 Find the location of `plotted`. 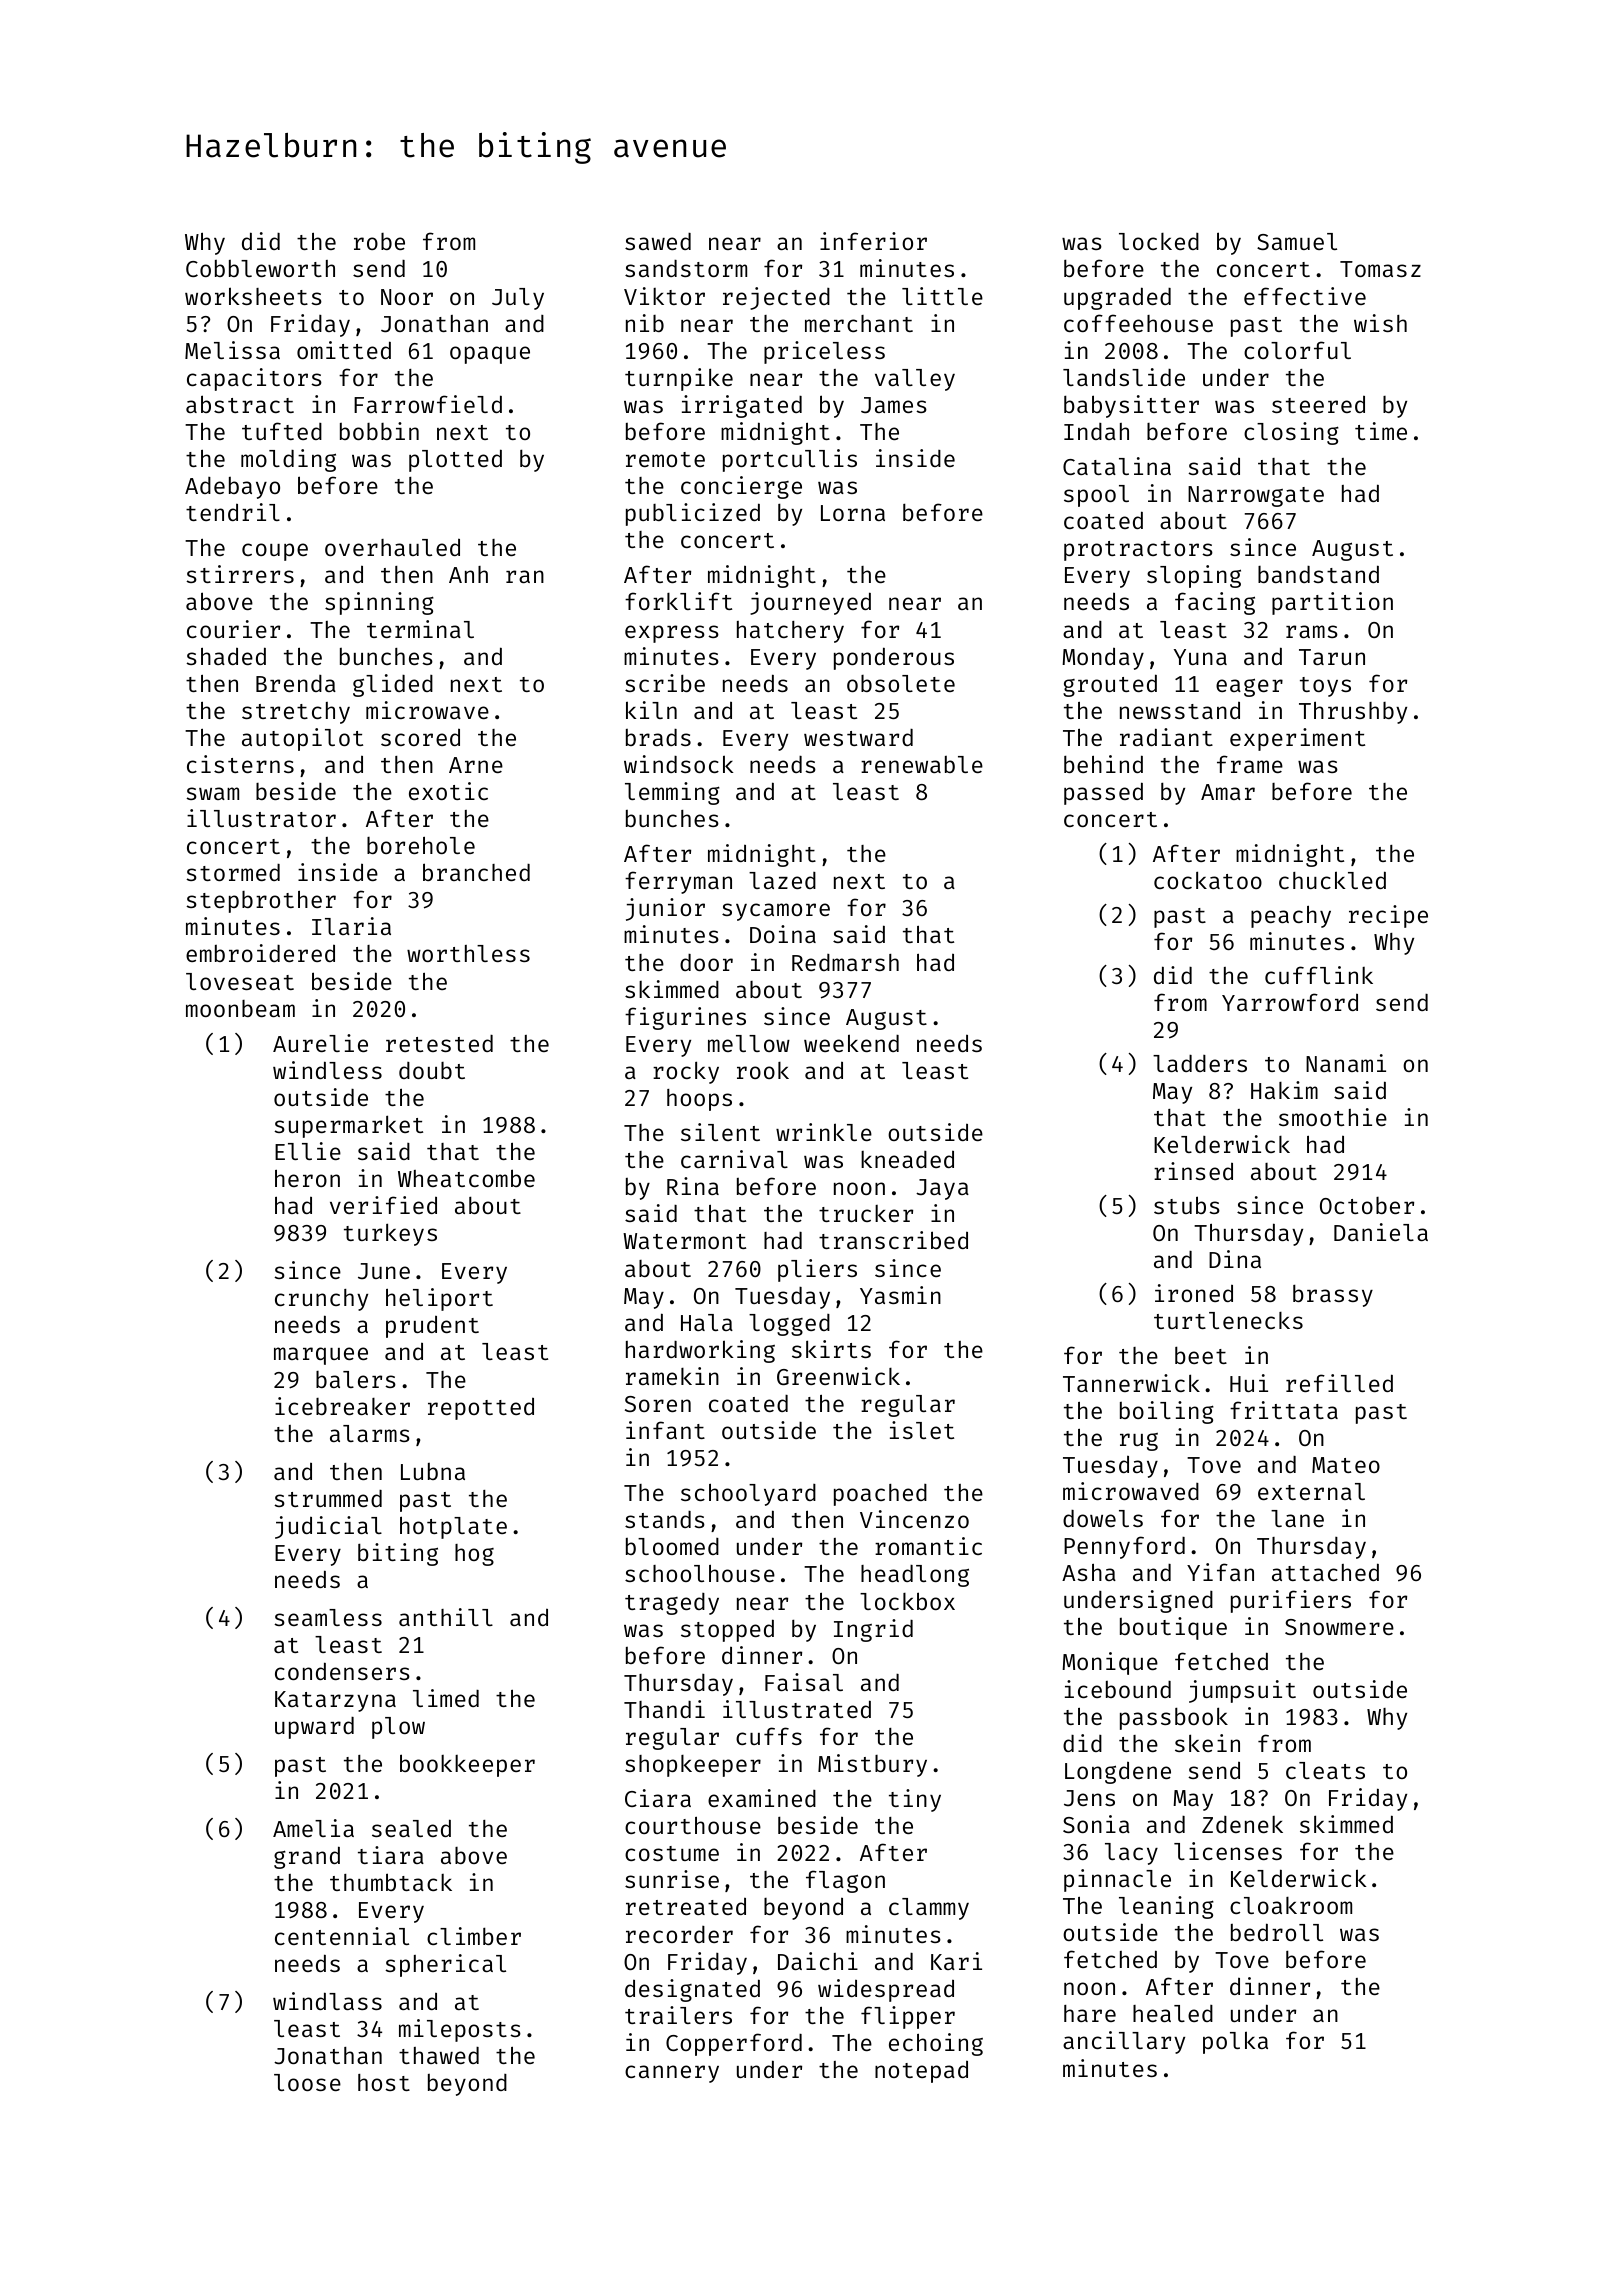

plotted is located at coordinates (455, 460).
